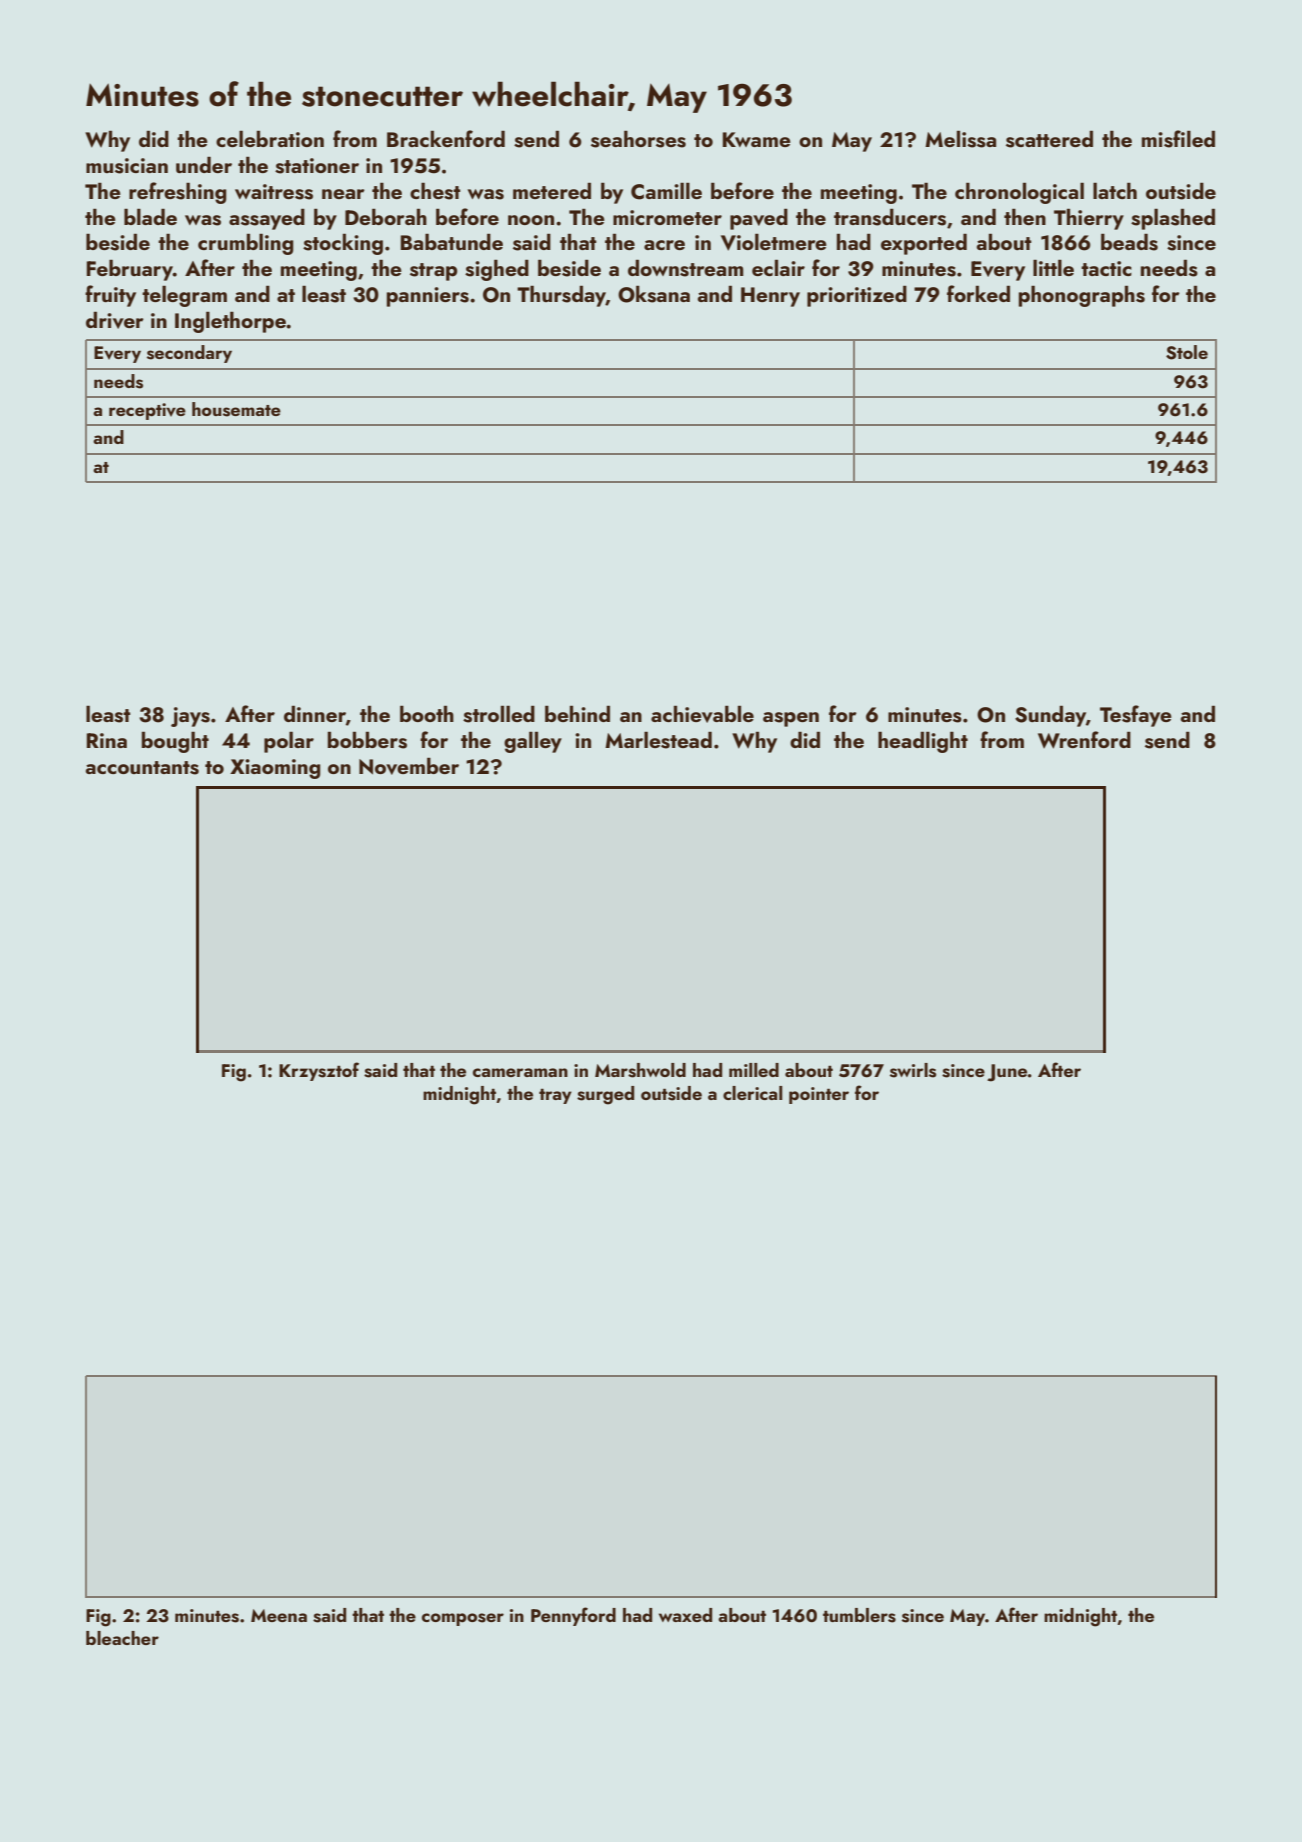 This page has width=1302, height=1842. I want to click on June, so click(1007, 1073).
